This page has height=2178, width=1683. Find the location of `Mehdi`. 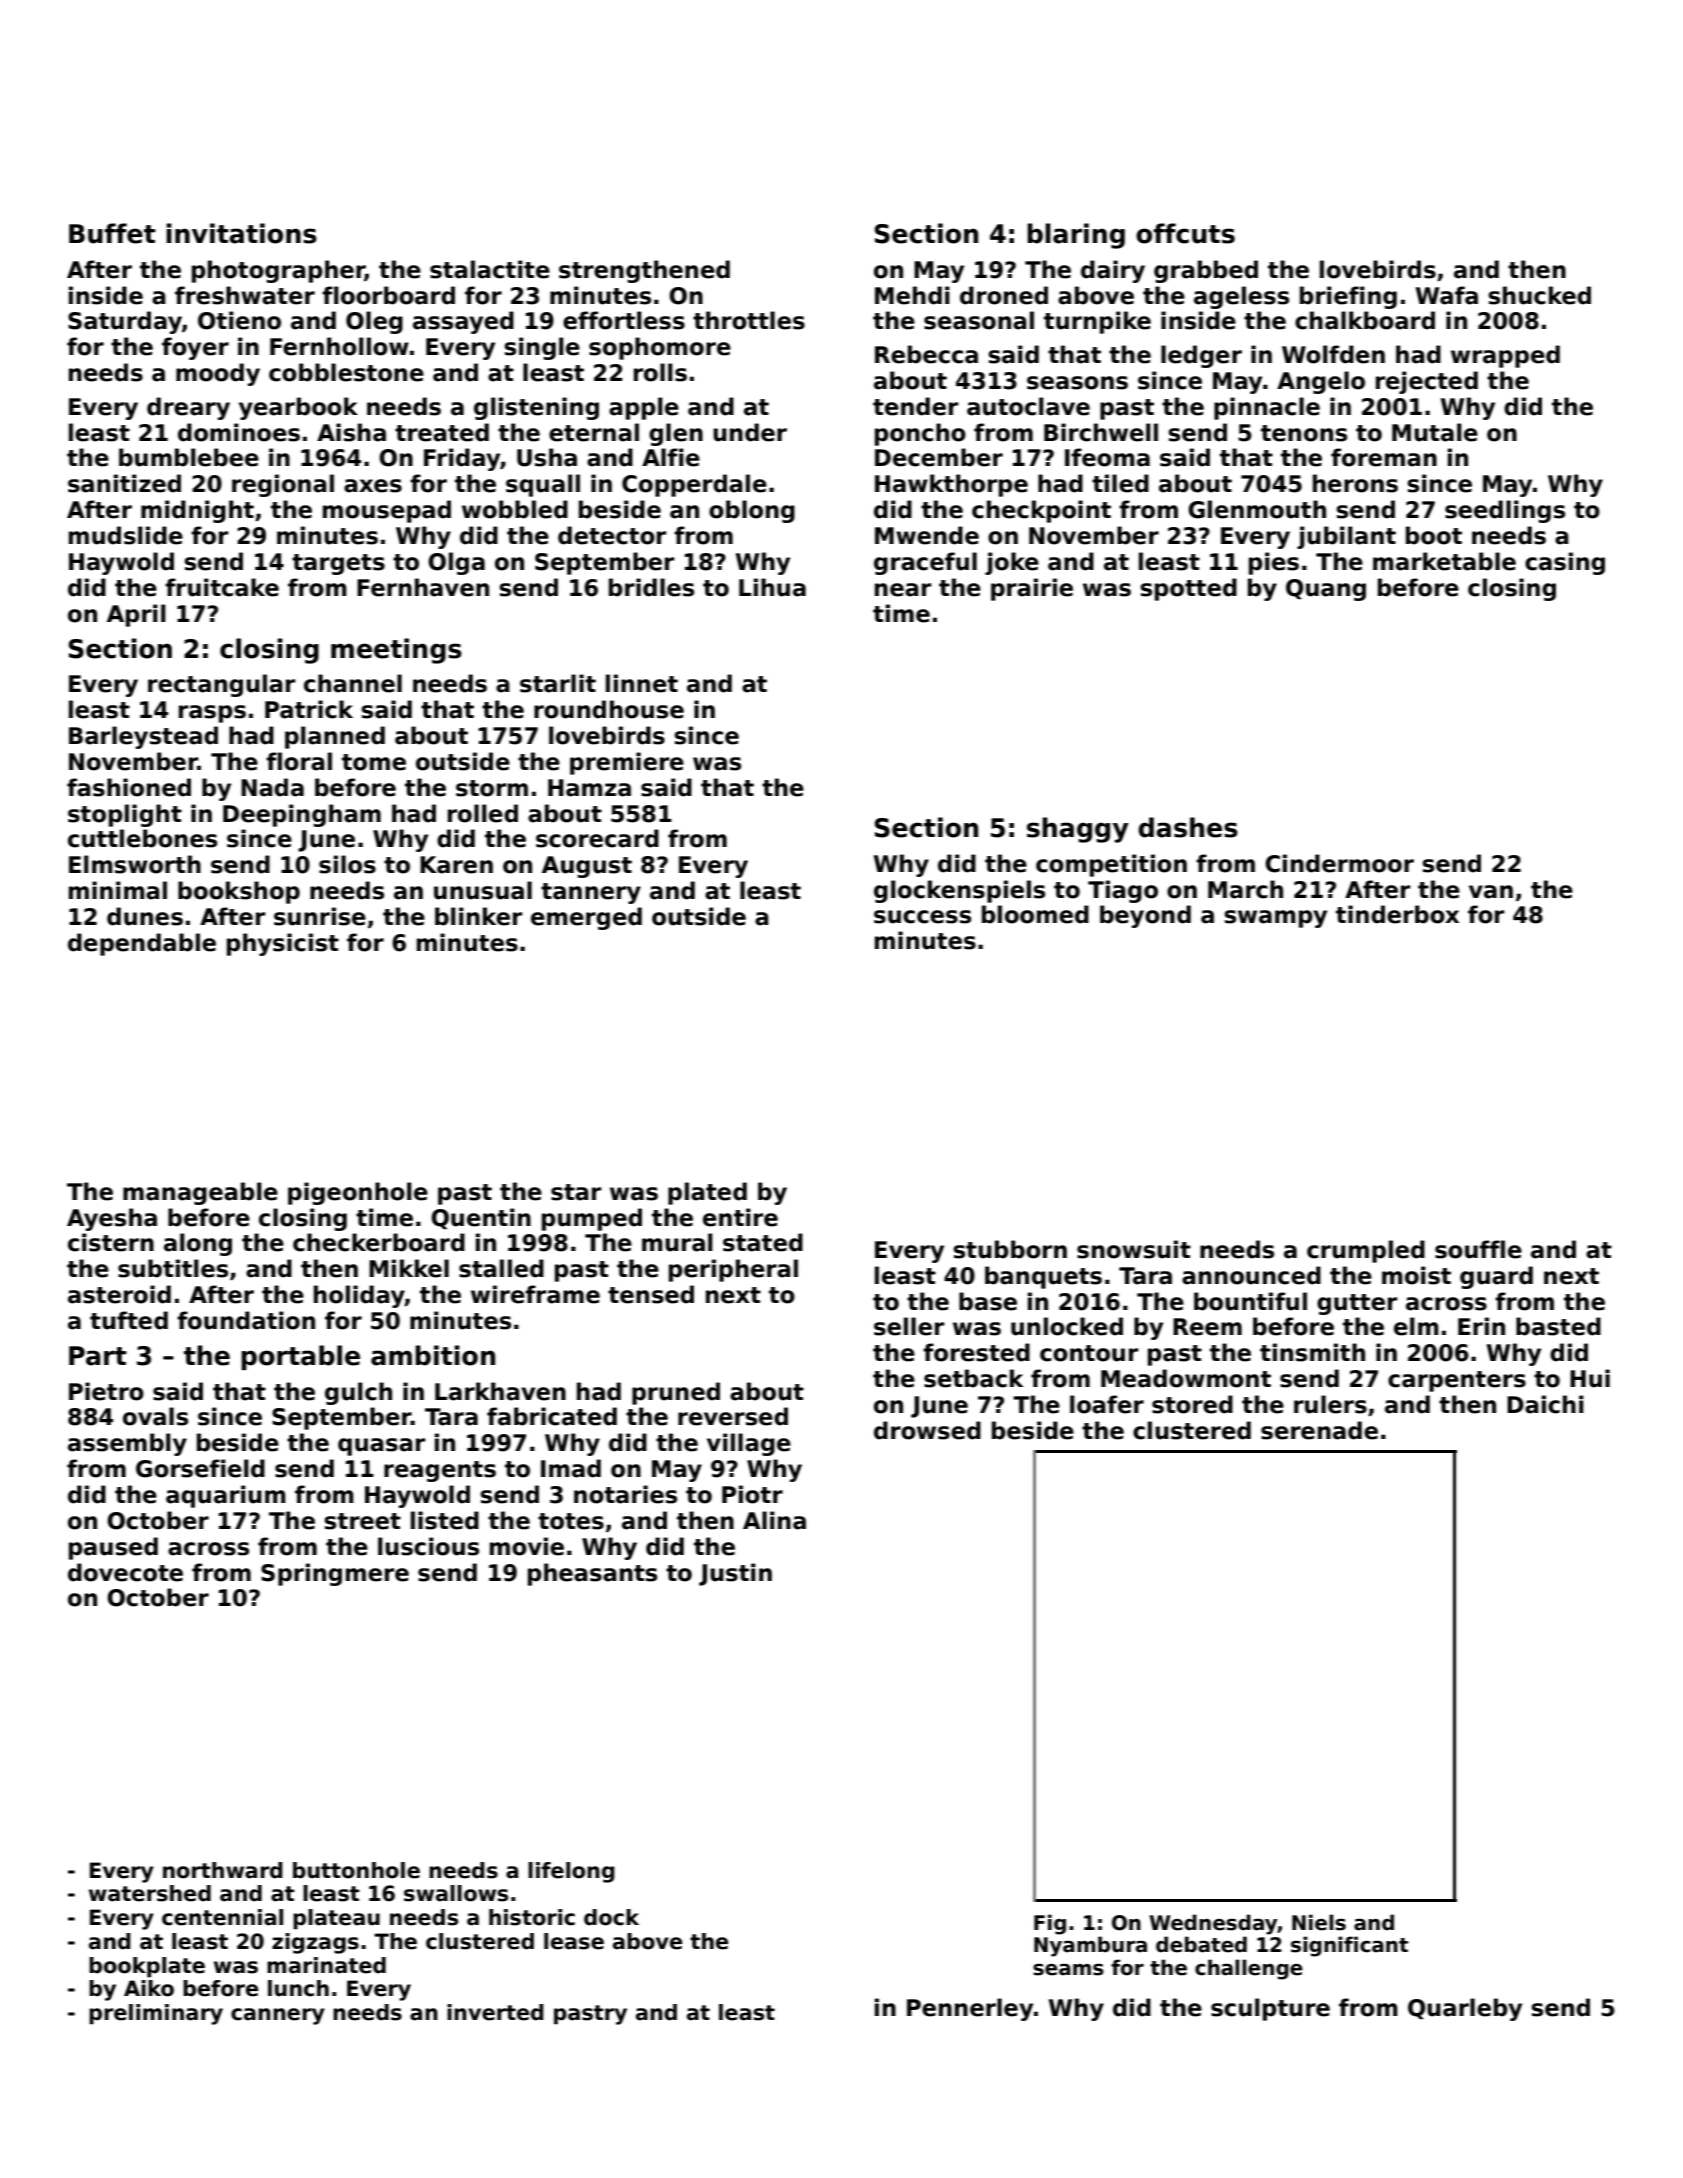

Mehdi is located at coordinates (912, 295).
